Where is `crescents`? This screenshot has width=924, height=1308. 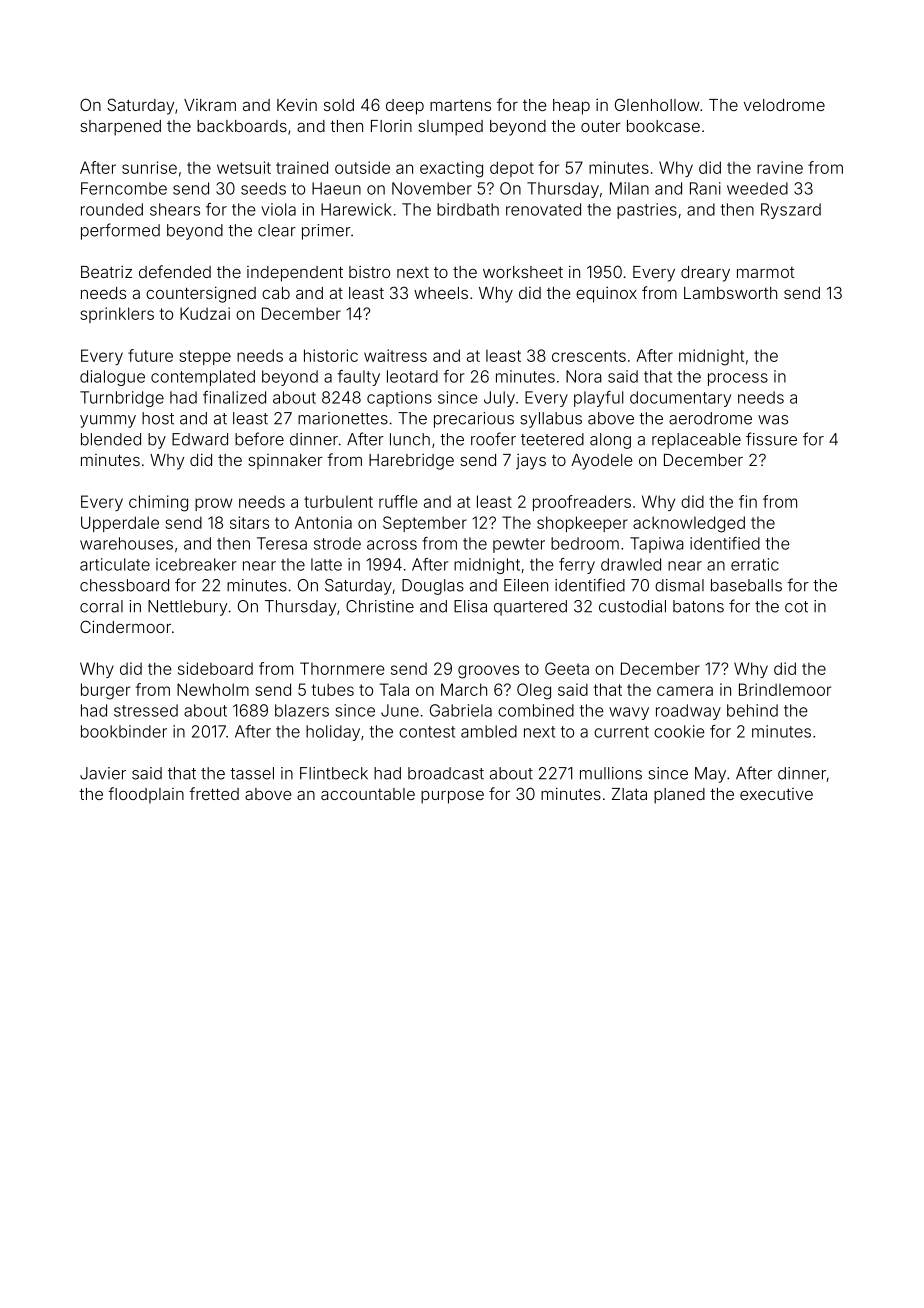
crescents is located at coordinates (589, 356).
